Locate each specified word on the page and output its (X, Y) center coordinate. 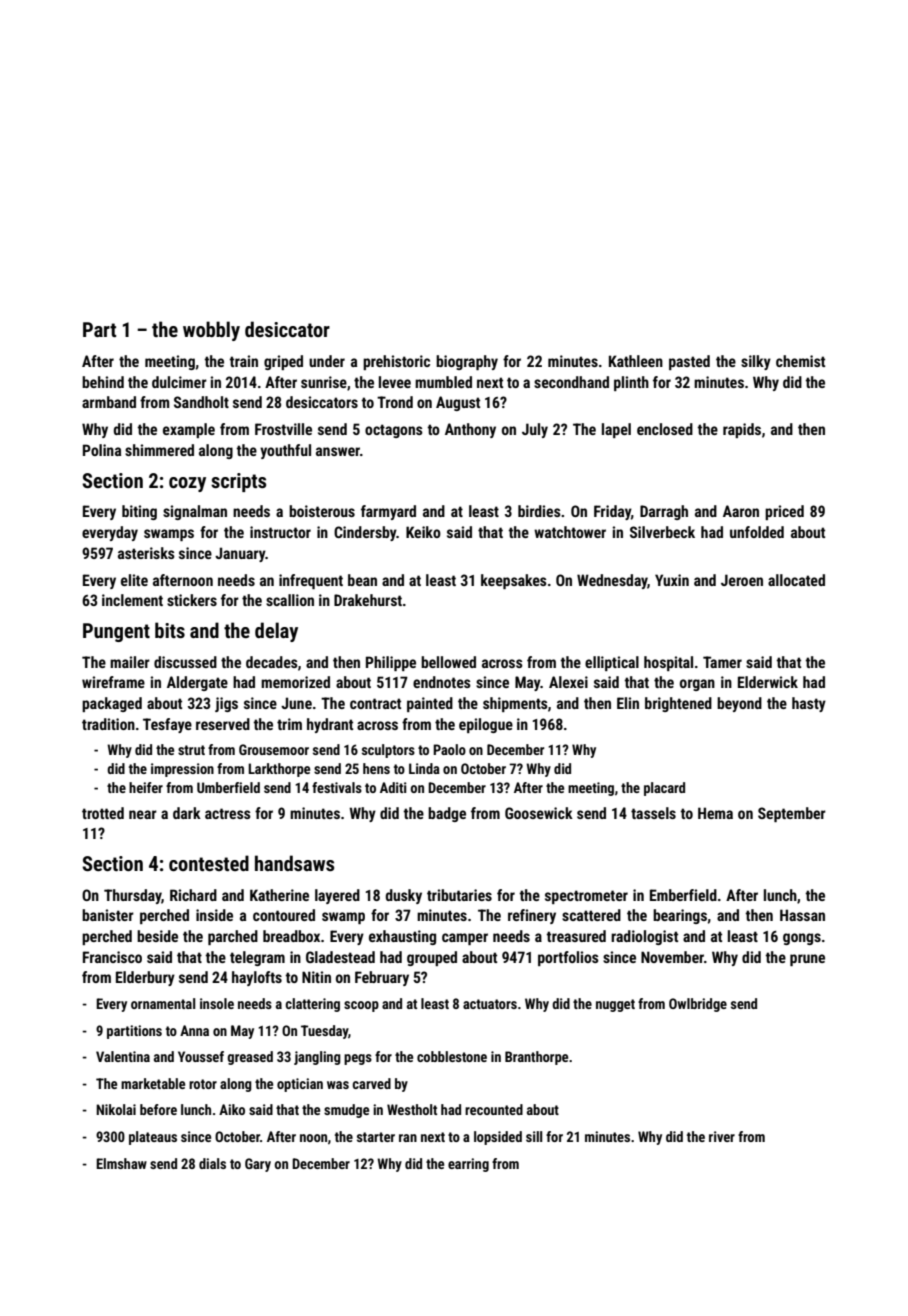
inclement (132, 600)
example (189, 430)
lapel (616, 430)
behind (103, 382)
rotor (203, 1084)
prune (807, 960)
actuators (490, 1004)
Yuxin (672, 580)
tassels (653, 813)
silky (756, 362)
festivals (337, 787)
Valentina (123, 1056)
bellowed (448, 662)
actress (228, 813)
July (535, 430)
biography (467, 362)
